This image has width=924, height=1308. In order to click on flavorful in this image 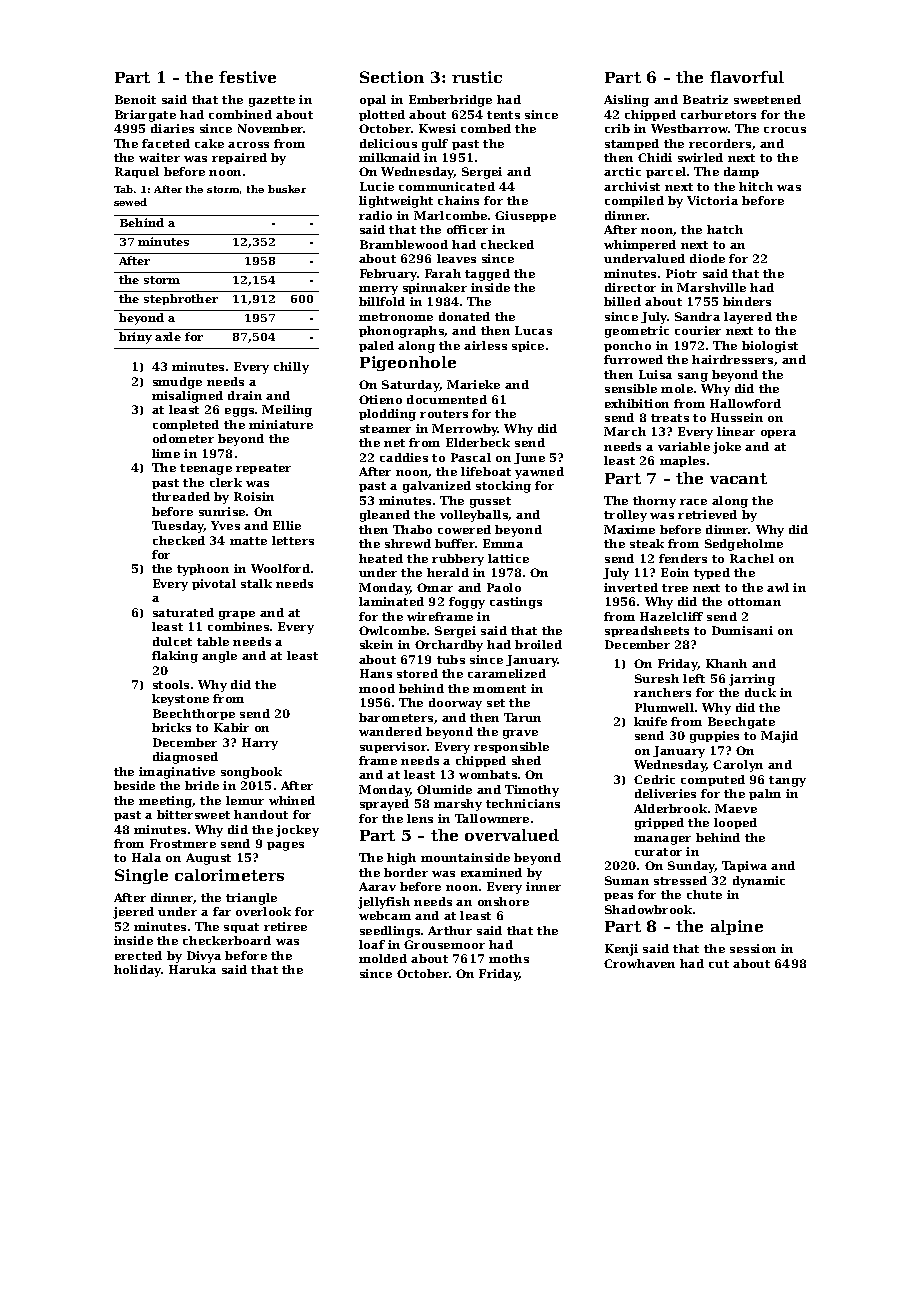, I will do `click(747, 77)`.
